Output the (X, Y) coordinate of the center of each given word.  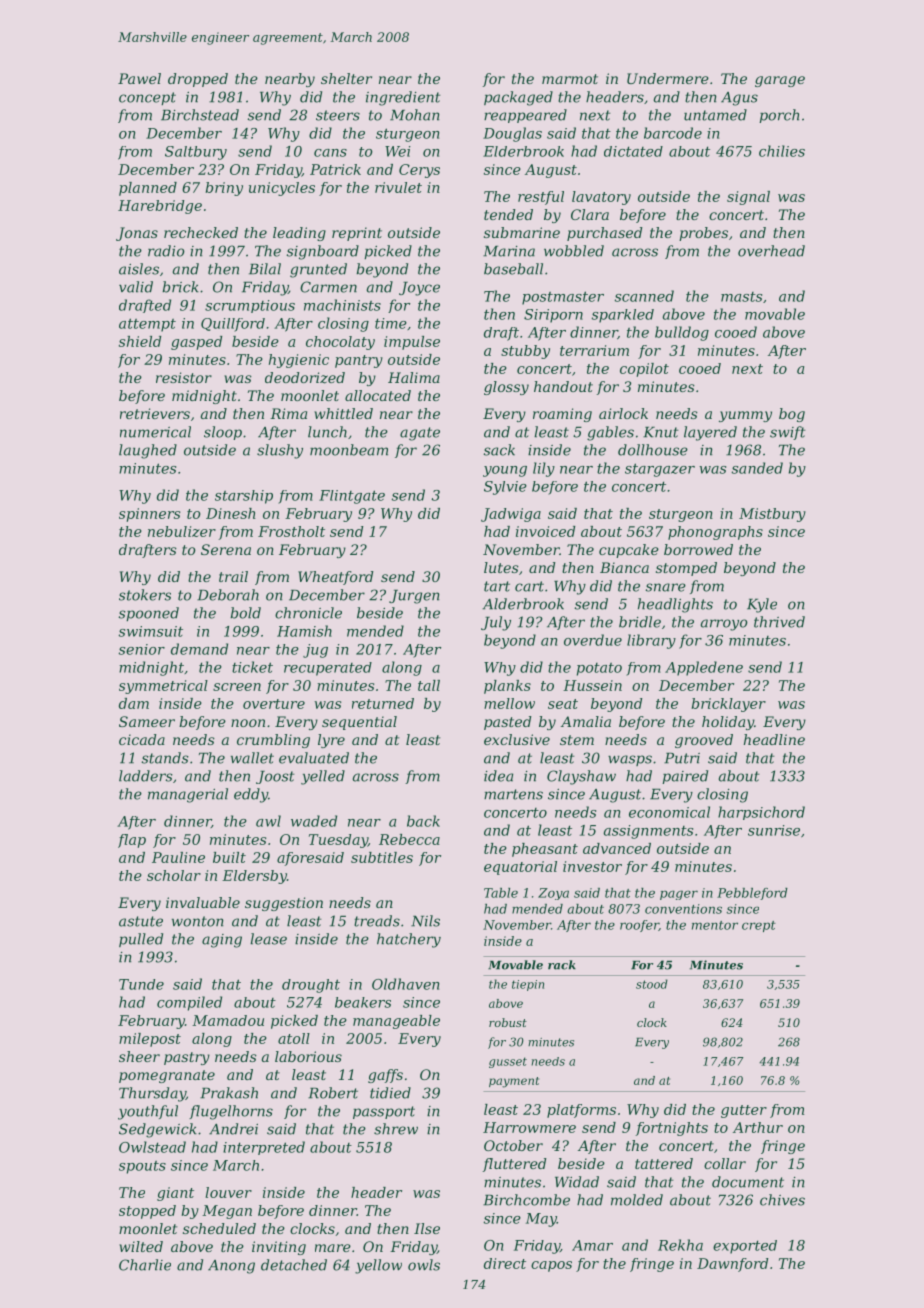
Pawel (139, 78)
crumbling (273, 741)
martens (513, 794)
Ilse (427, 1228)
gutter (744, 1111)
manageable (396, 1022)
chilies (782, 151)
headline (774, 739)
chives (782, 1200)
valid (136, 287)
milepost (150, 1040)
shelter (346, 78)
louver (228, 1192)
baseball (513, 269)
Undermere (668, 78)
